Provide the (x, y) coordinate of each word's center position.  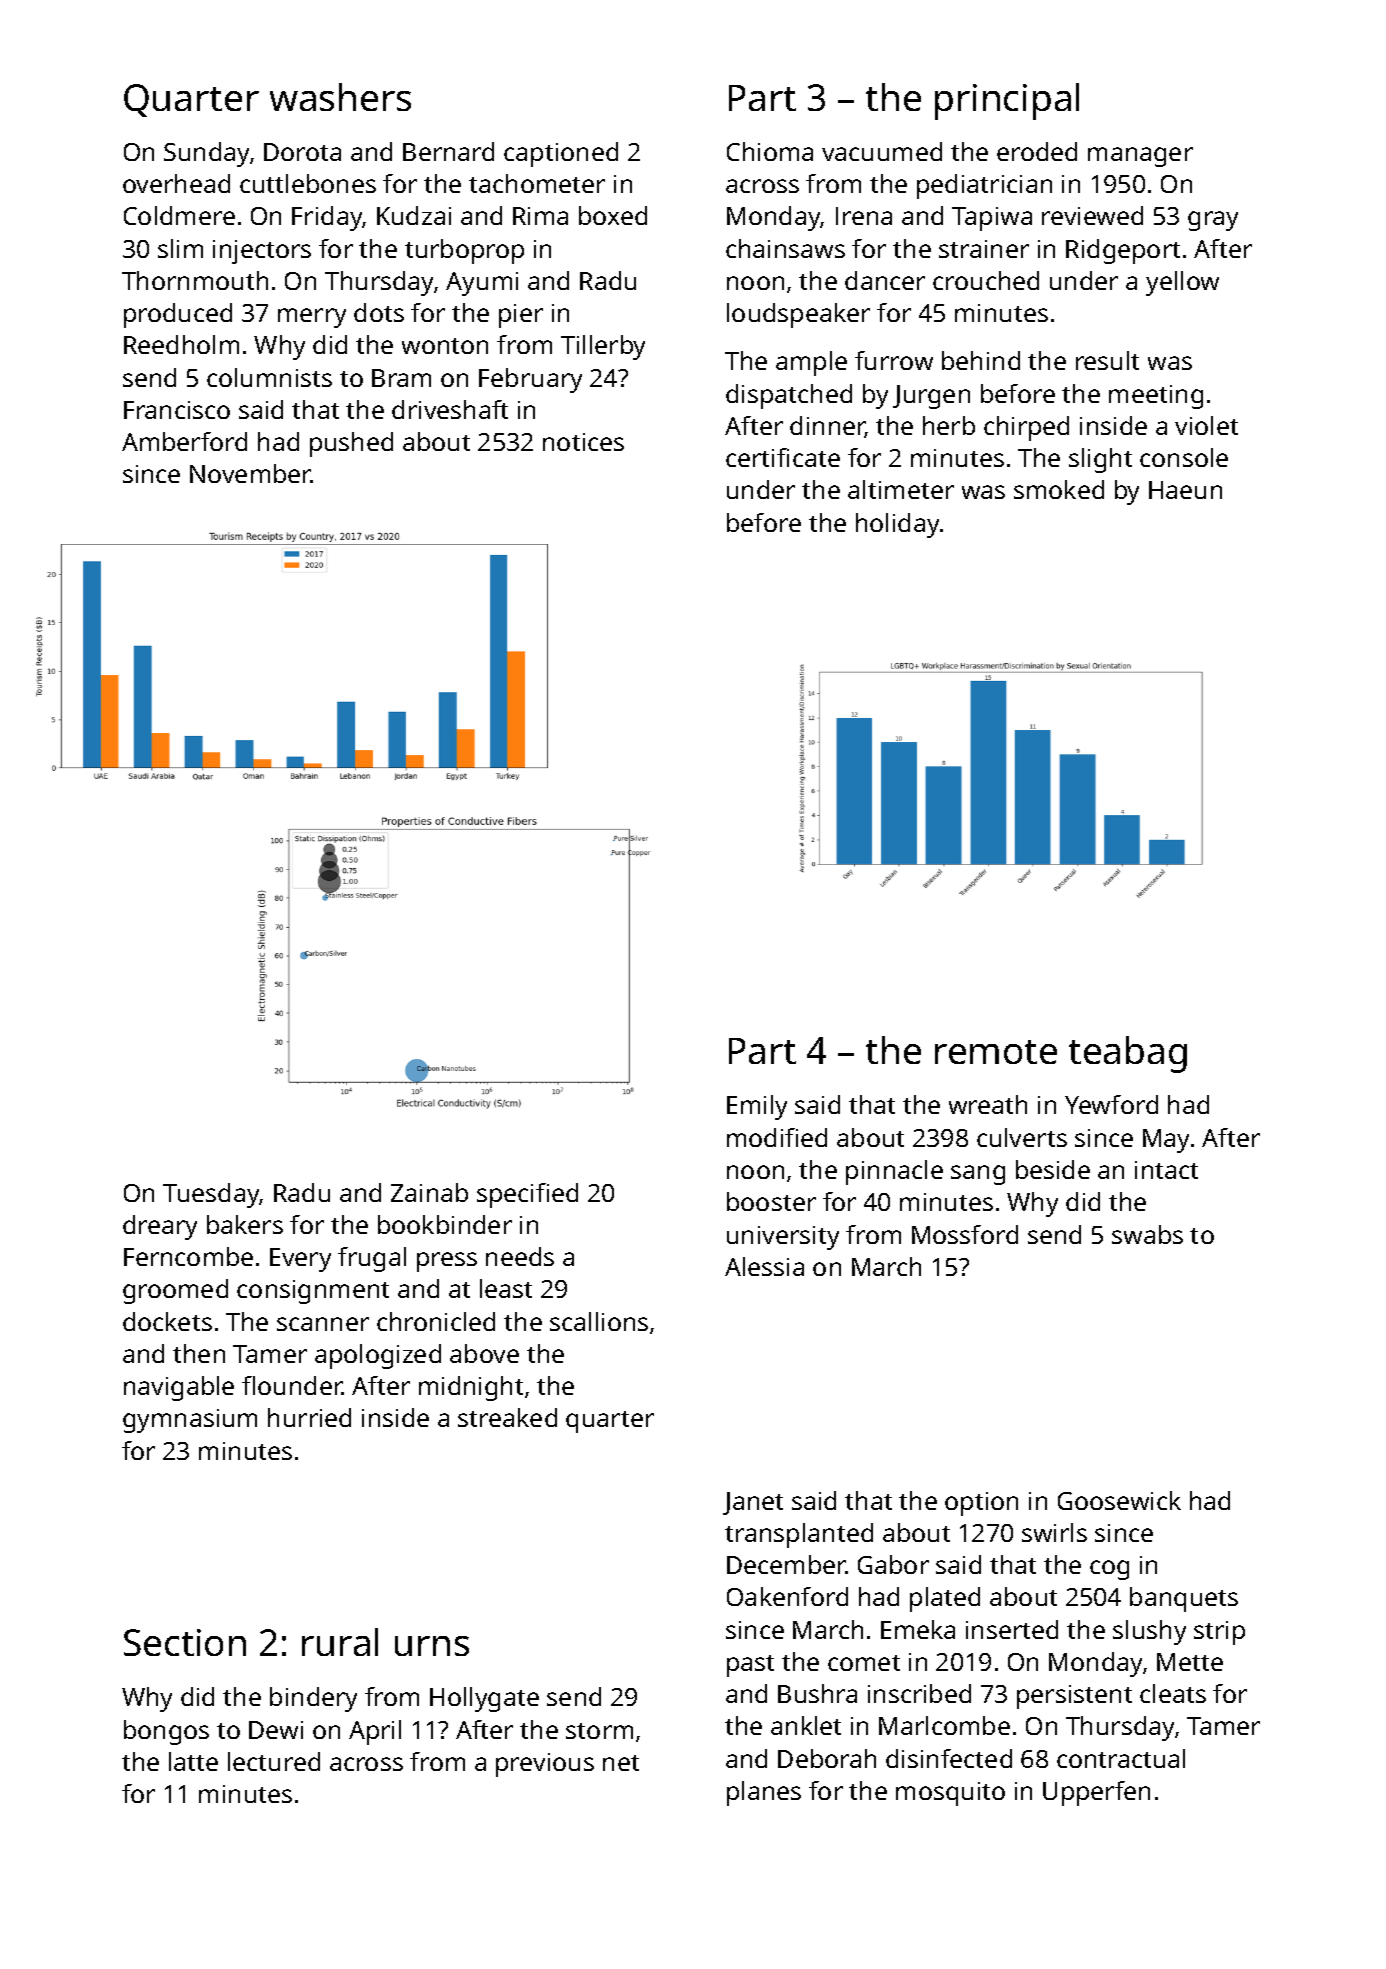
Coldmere (179, 215)
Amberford (184, 441)
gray (1213, 221)
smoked (1059, 489)
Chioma (770, 151)
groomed (175, 1291)
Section (185, 1642)
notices (583, 442)
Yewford (1111, 1104)
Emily (757, 1107)
